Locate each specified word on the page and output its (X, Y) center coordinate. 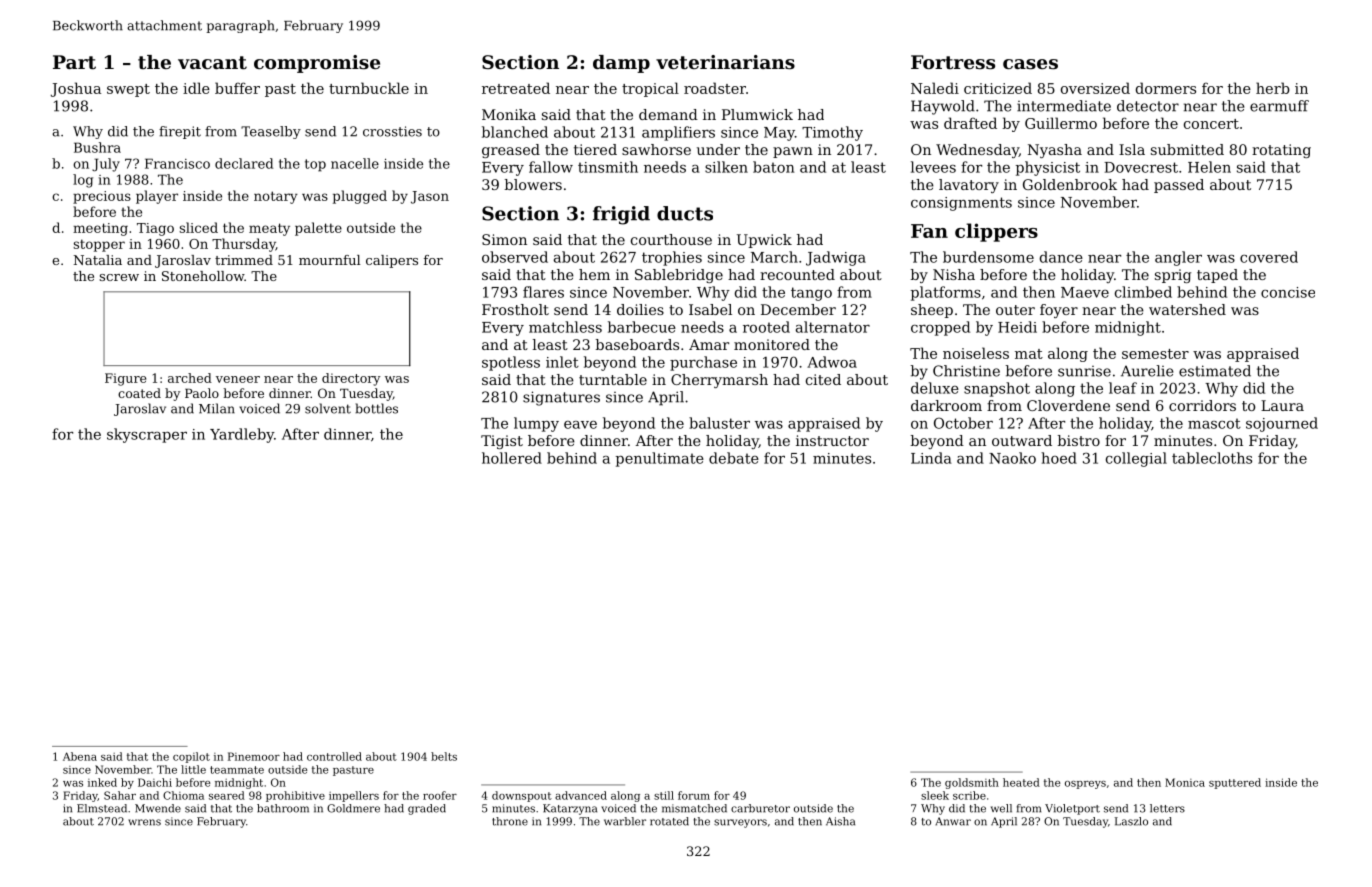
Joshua (76, 89)
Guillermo (1061, 123)
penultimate (660, 459)
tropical (650, 89)
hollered (512, 458)
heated (1021, 782)
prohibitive (295, 796)
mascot (1214, 423)
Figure (125, 379)
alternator (833, 327)
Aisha (840, 821)
